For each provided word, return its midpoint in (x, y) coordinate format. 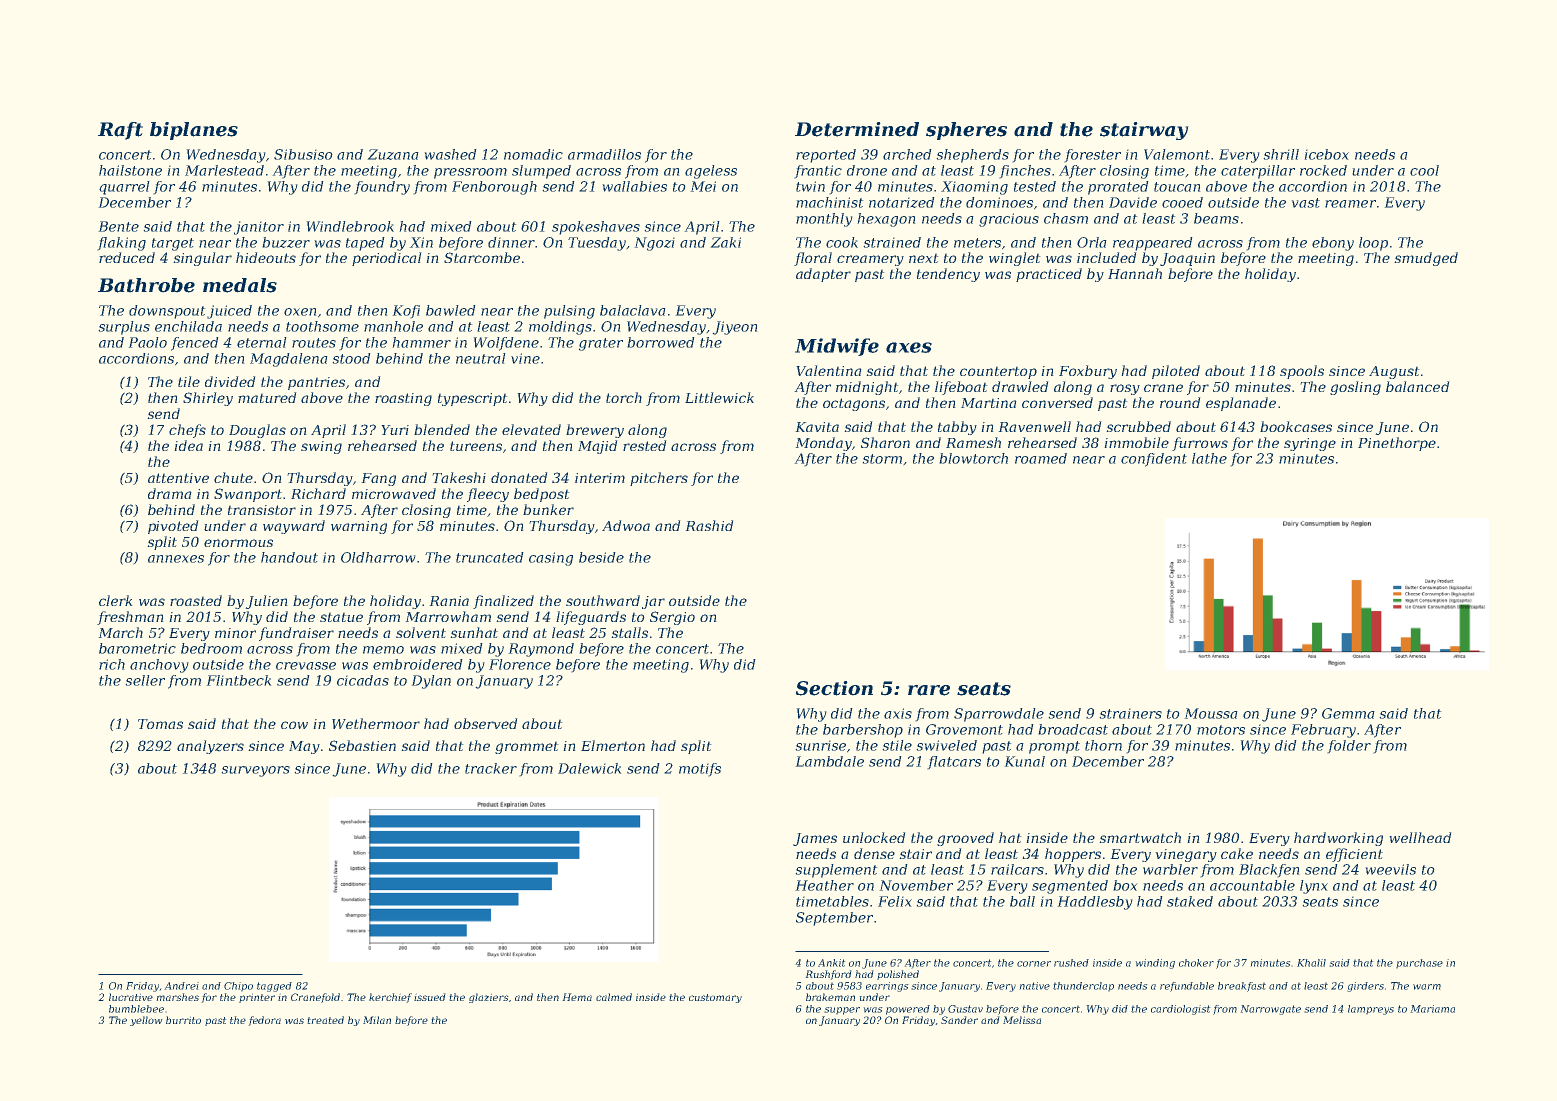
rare (929, 690)
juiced (229, 312)
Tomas (160, 724)
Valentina (829, 370)
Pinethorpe (1397, 444)
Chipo (238, 987)
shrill (1281, 154)
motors (1221, 730)
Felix (895, 901)
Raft (120, 131)
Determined (857, 129)
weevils (1390, 869)
